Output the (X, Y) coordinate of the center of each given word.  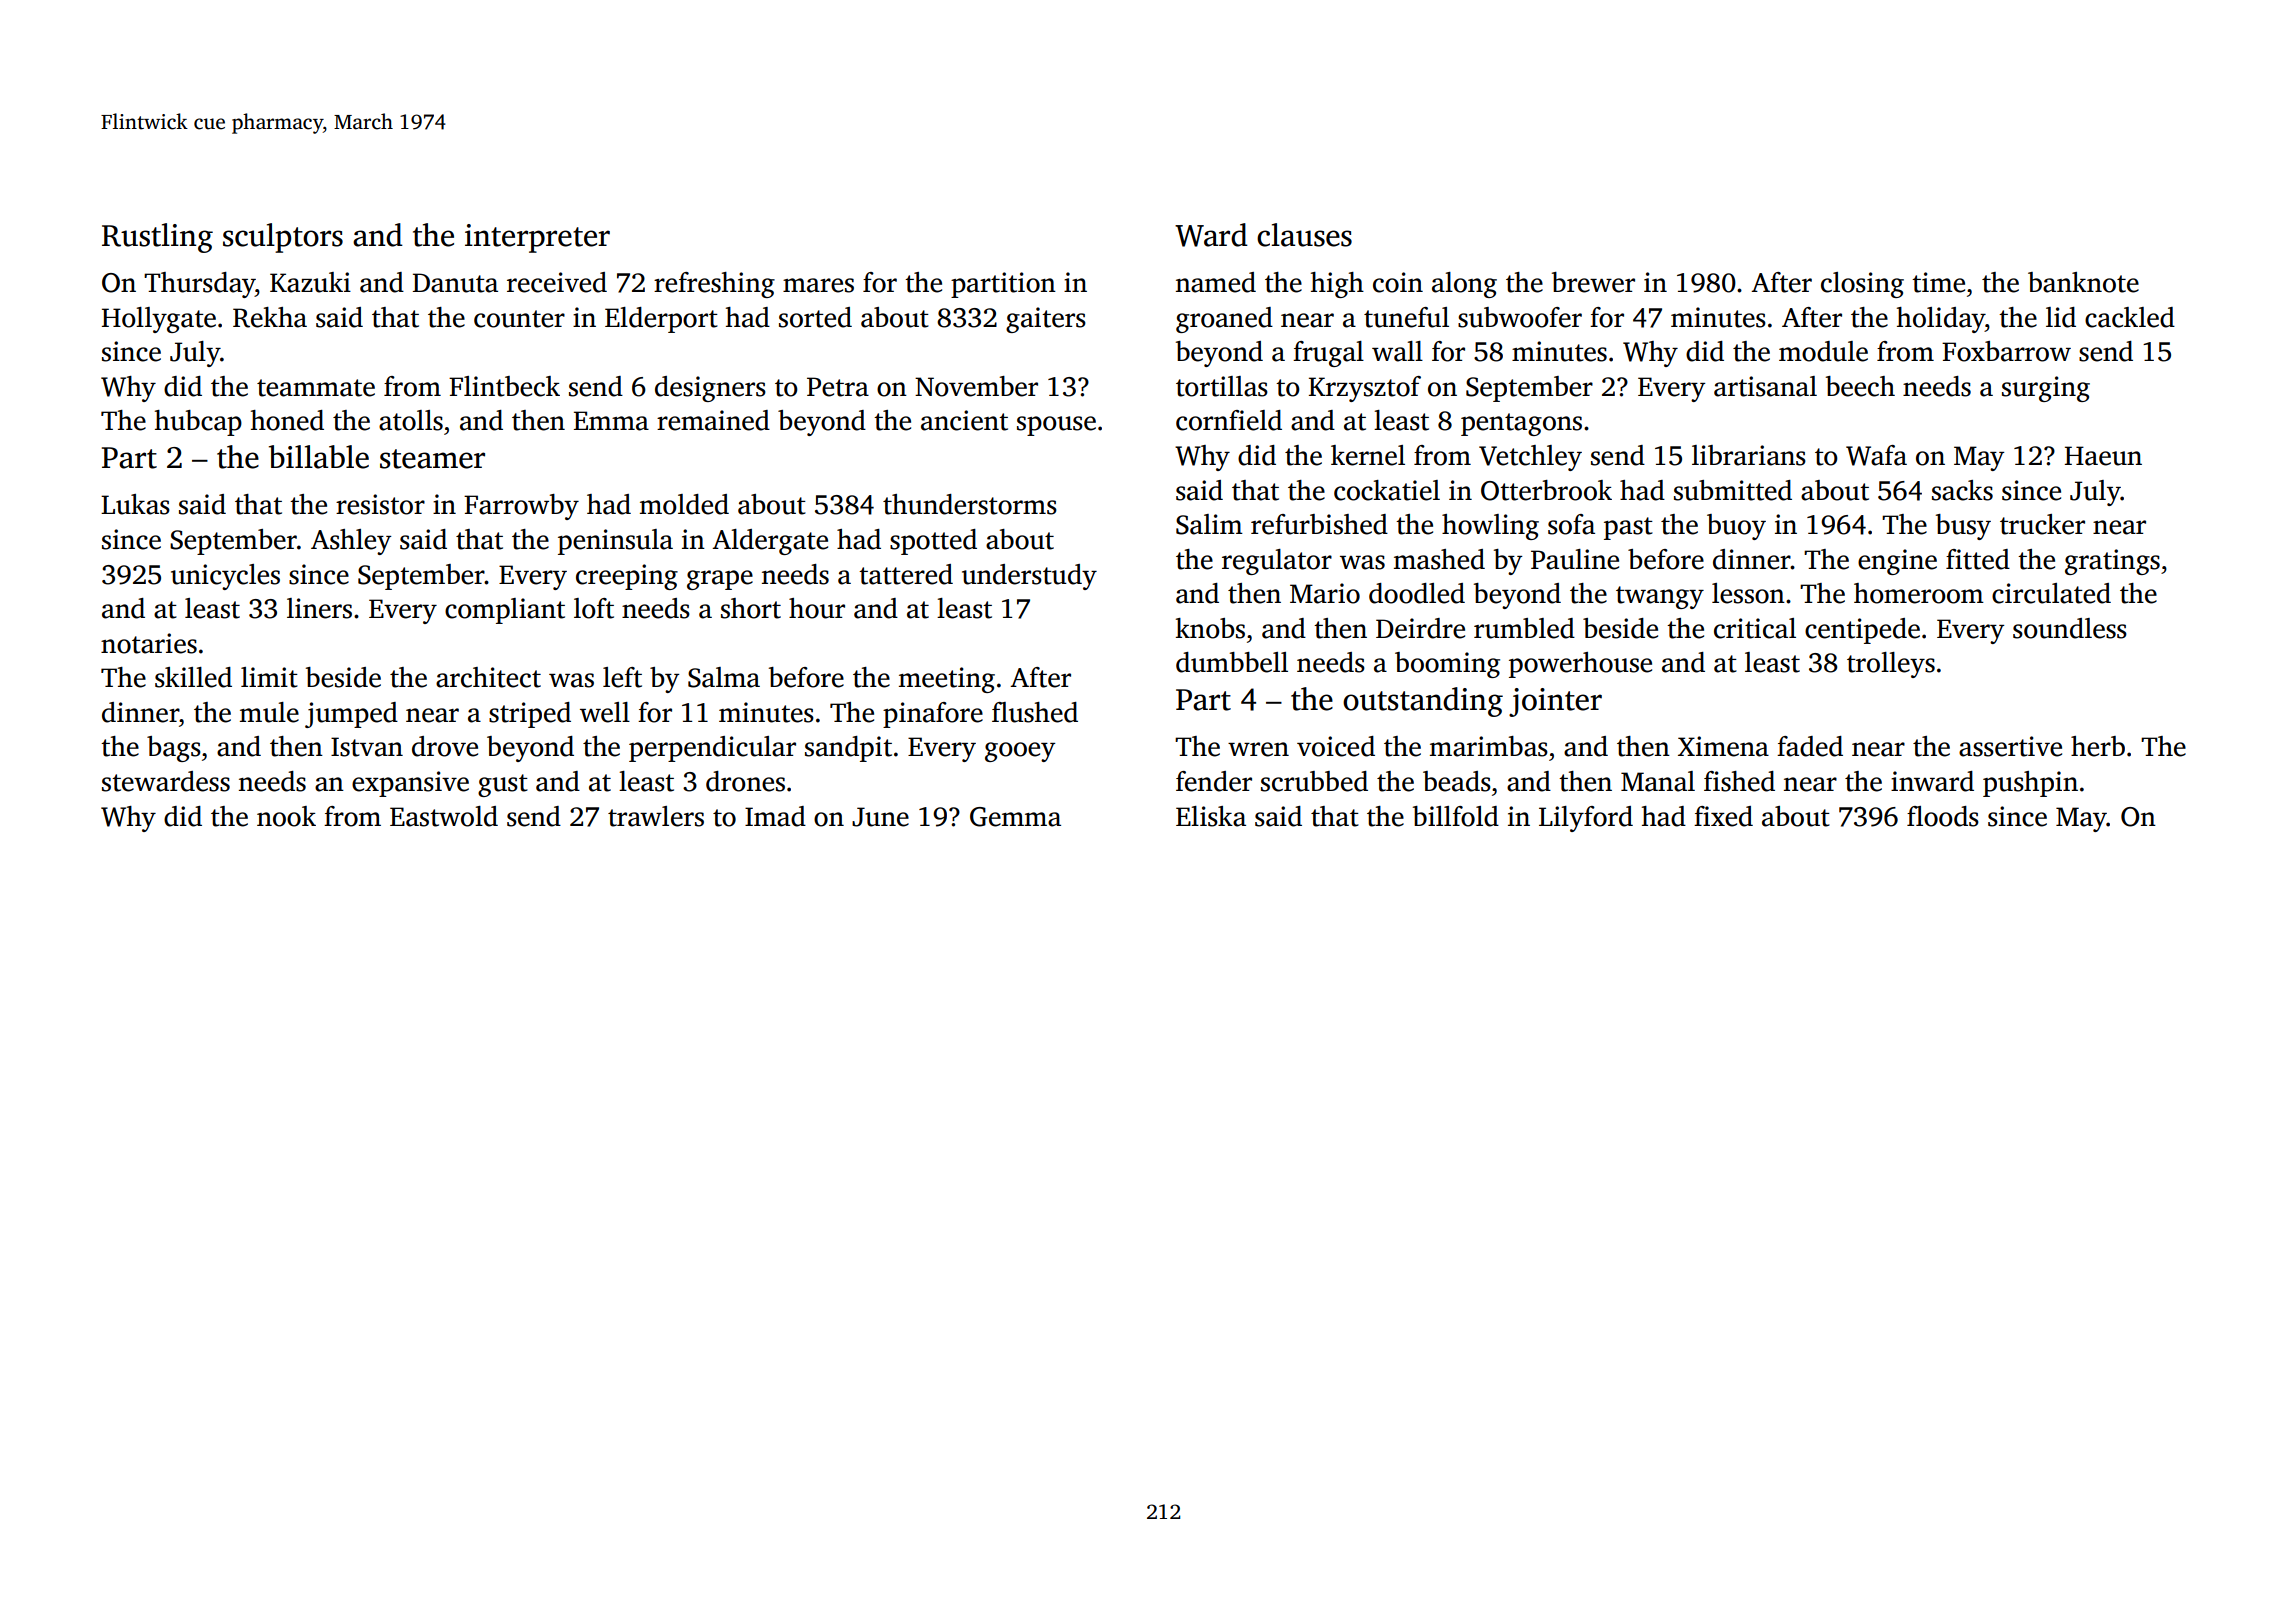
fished (1739, 781)
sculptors (283, 238)
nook (286, 816)
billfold (1456, 816)
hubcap (198, 423)
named (1216, 282)
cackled (2130, 317)
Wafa (1876, 455)
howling (1490, 527)
